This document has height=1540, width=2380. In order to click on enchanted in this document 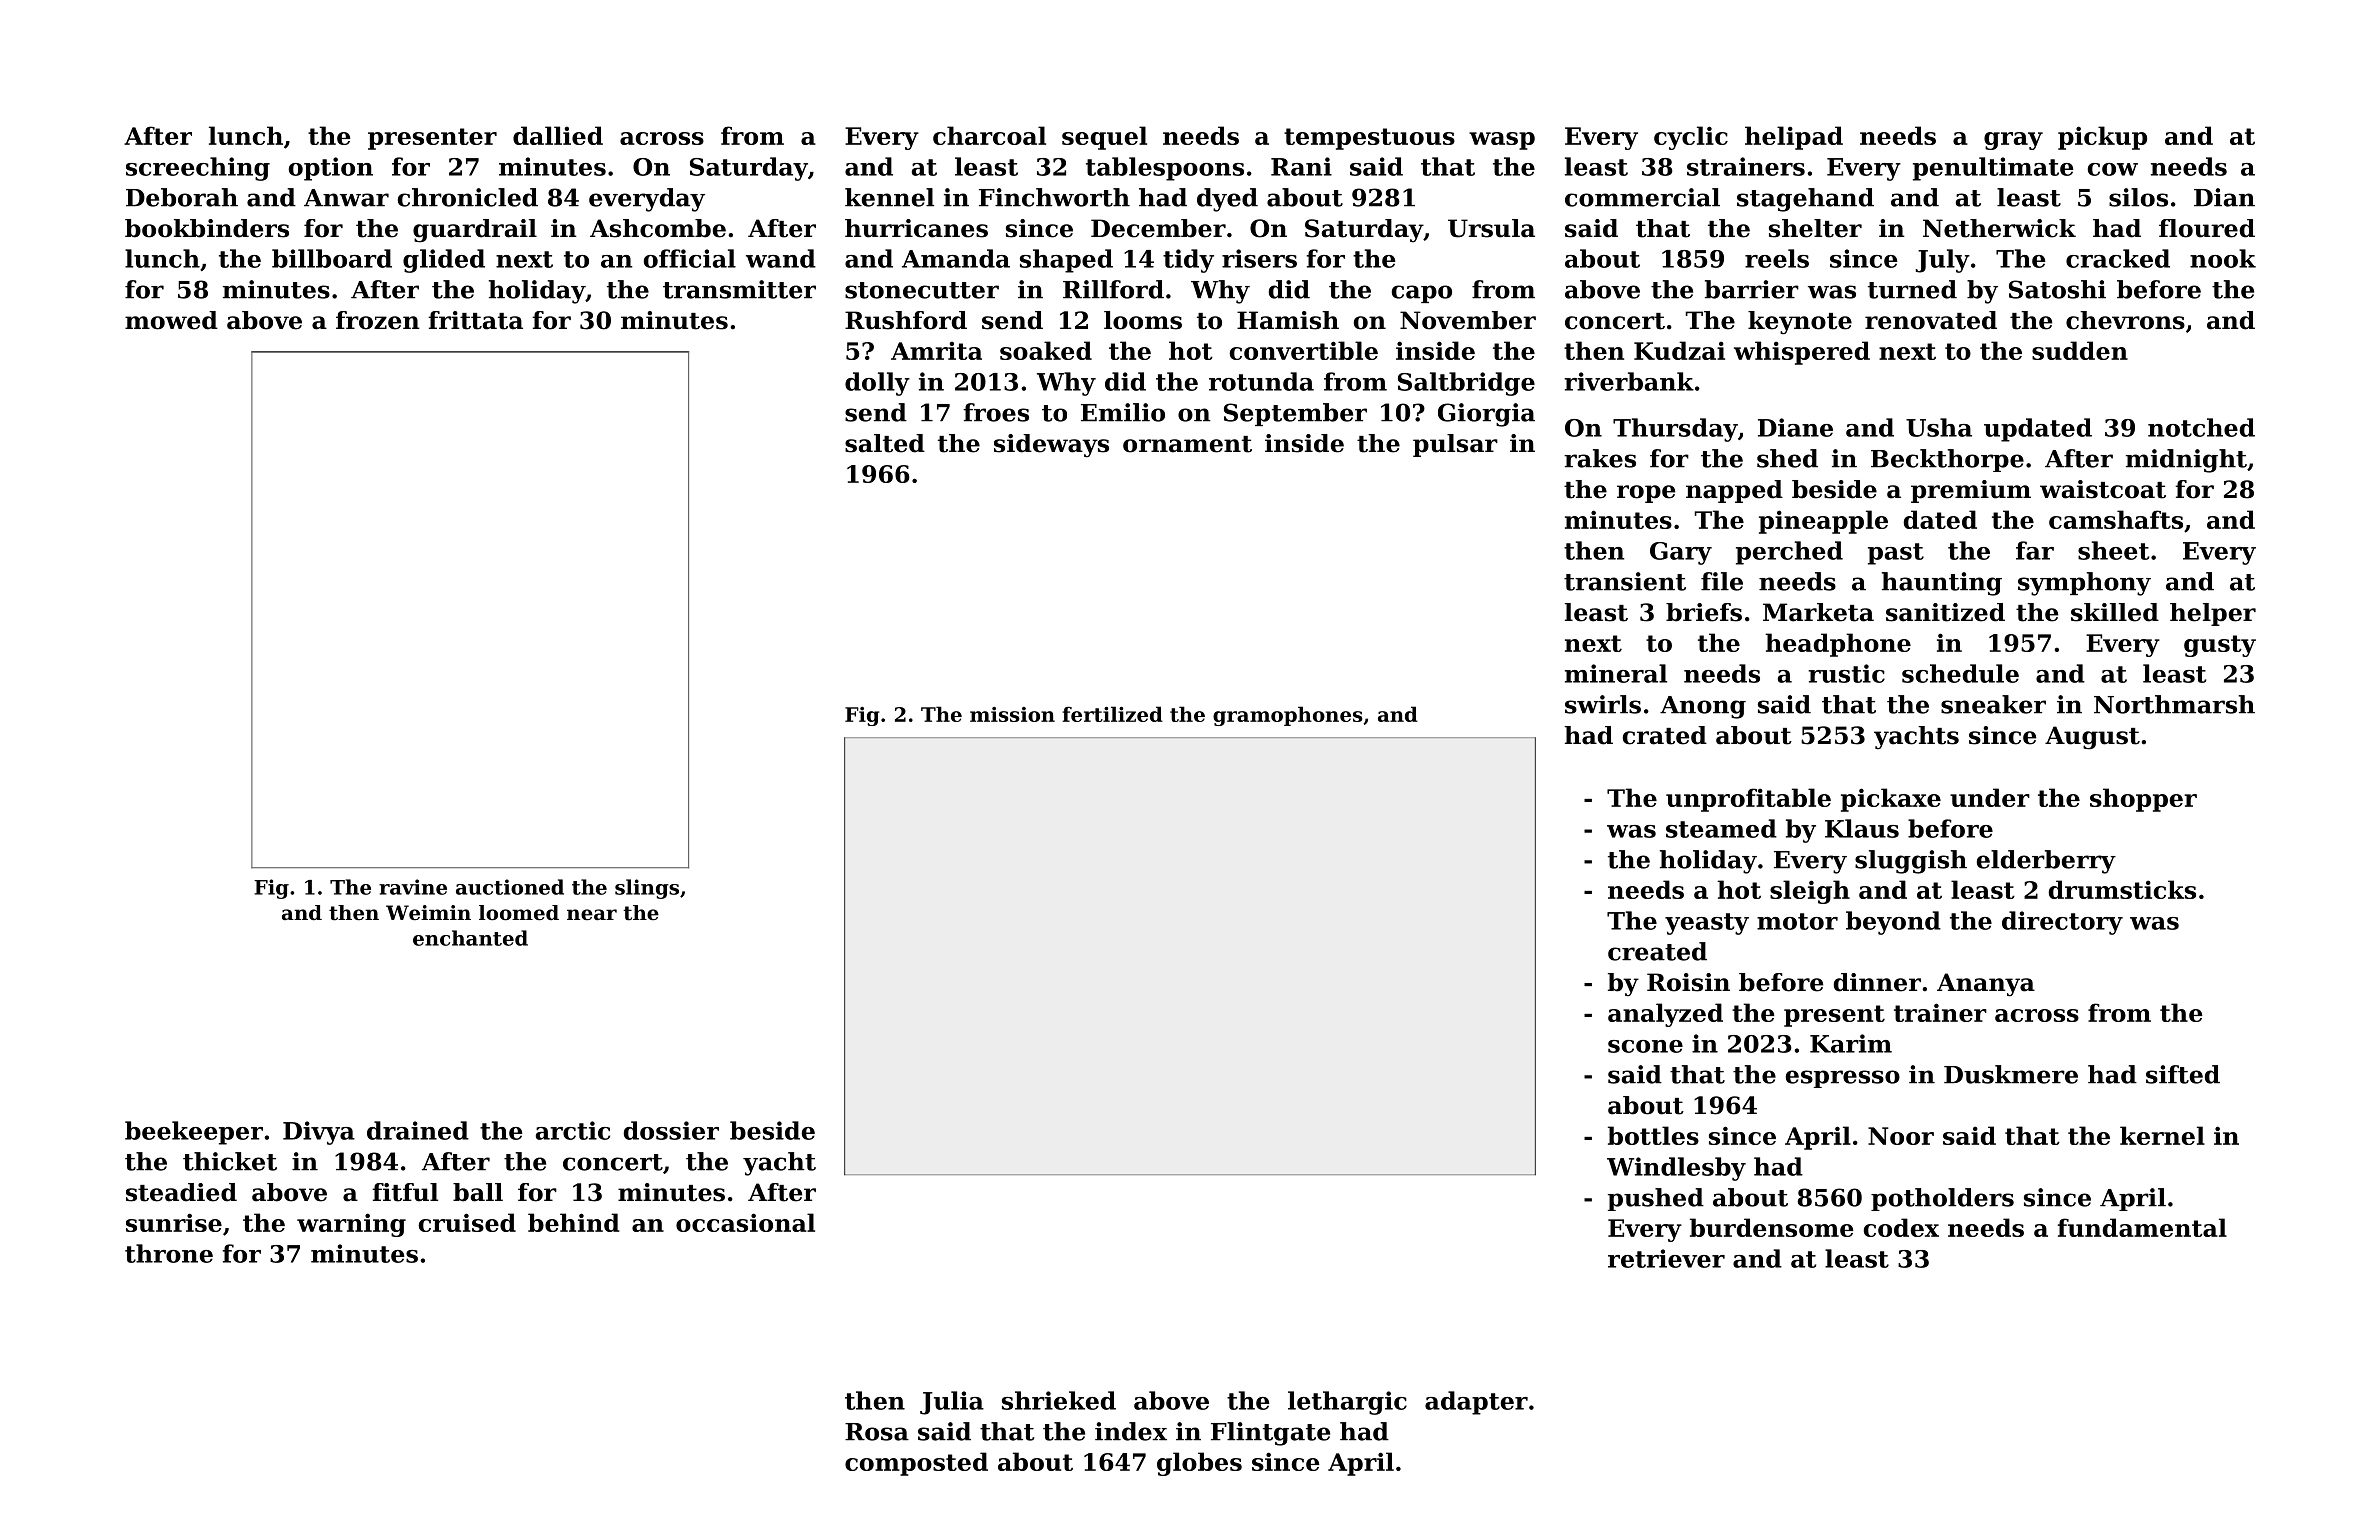, I will do `click(470, 938)`.
